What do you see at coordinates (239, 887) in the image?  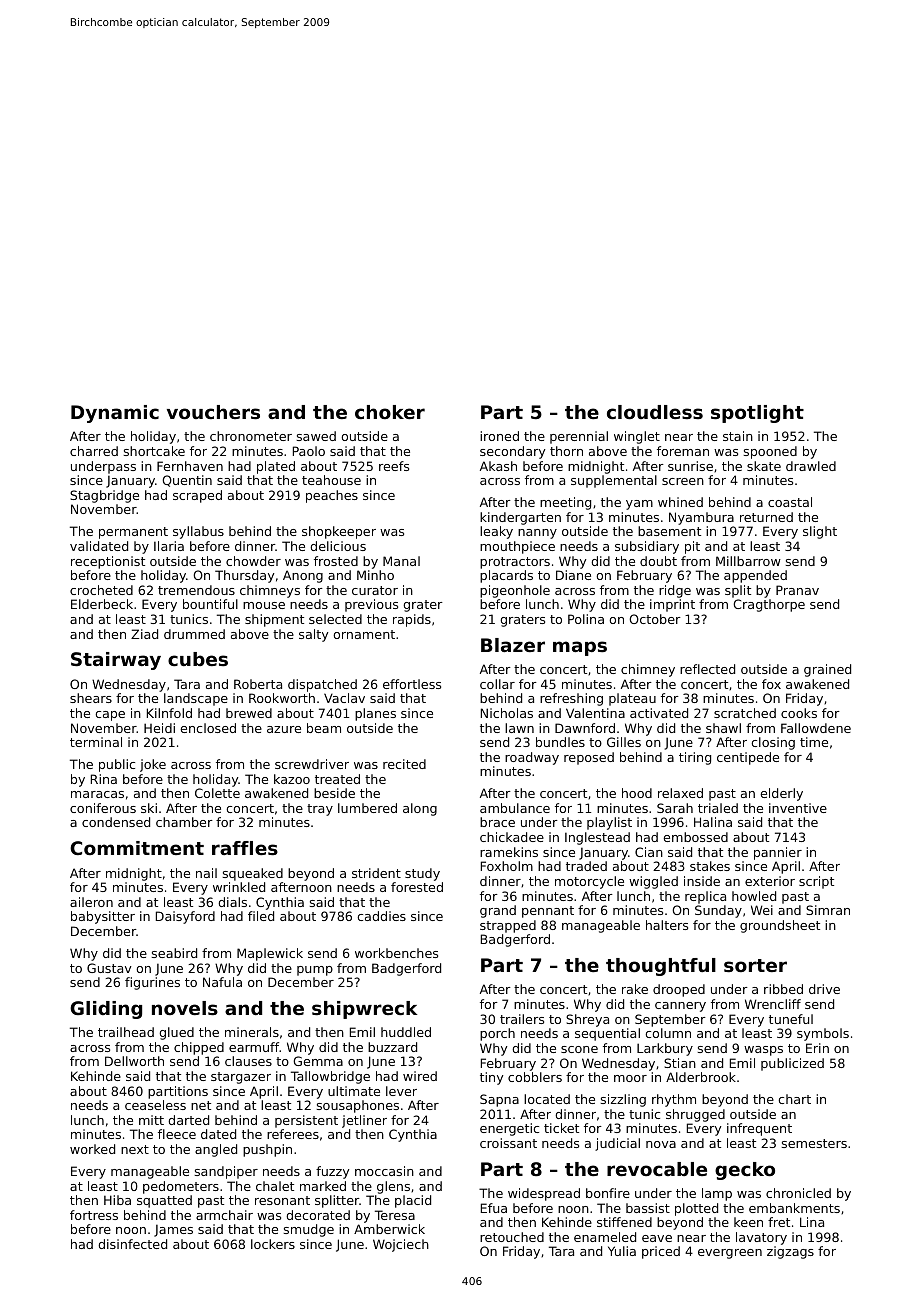 I see `wrinkled` at bounding box center [239, 887].
